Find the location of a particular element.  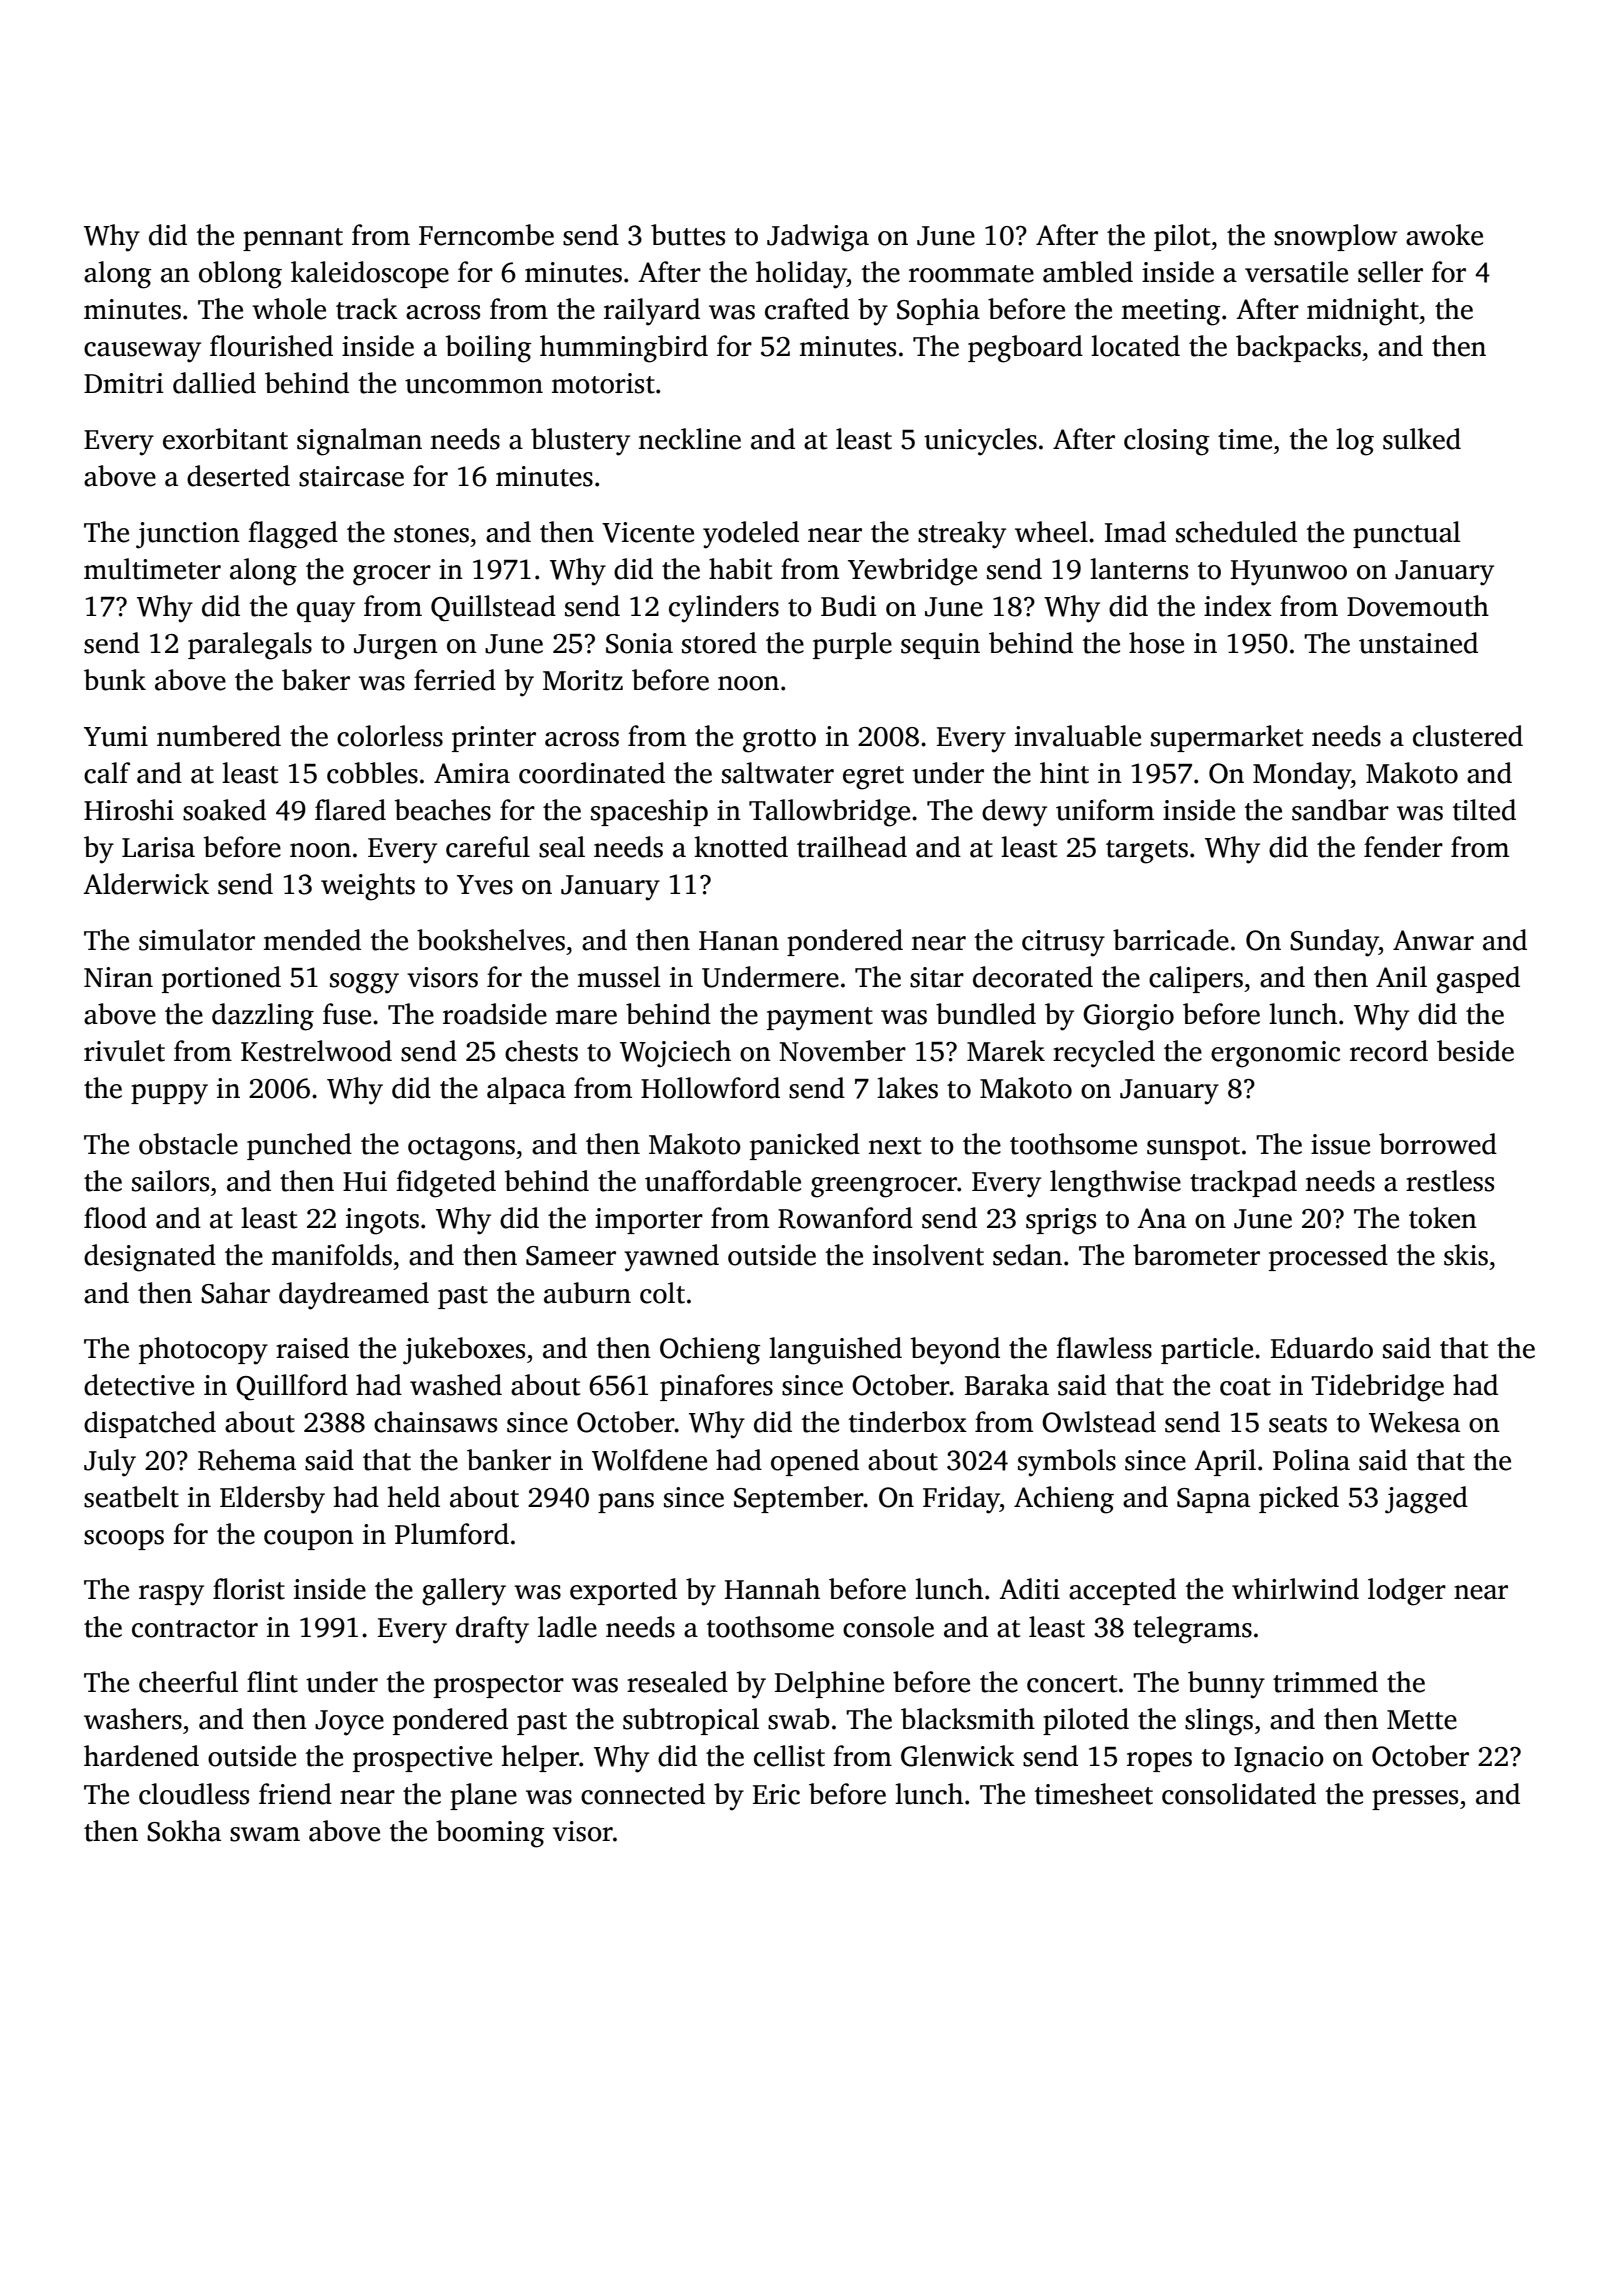

swam is located at coordinates (265, 1834).
